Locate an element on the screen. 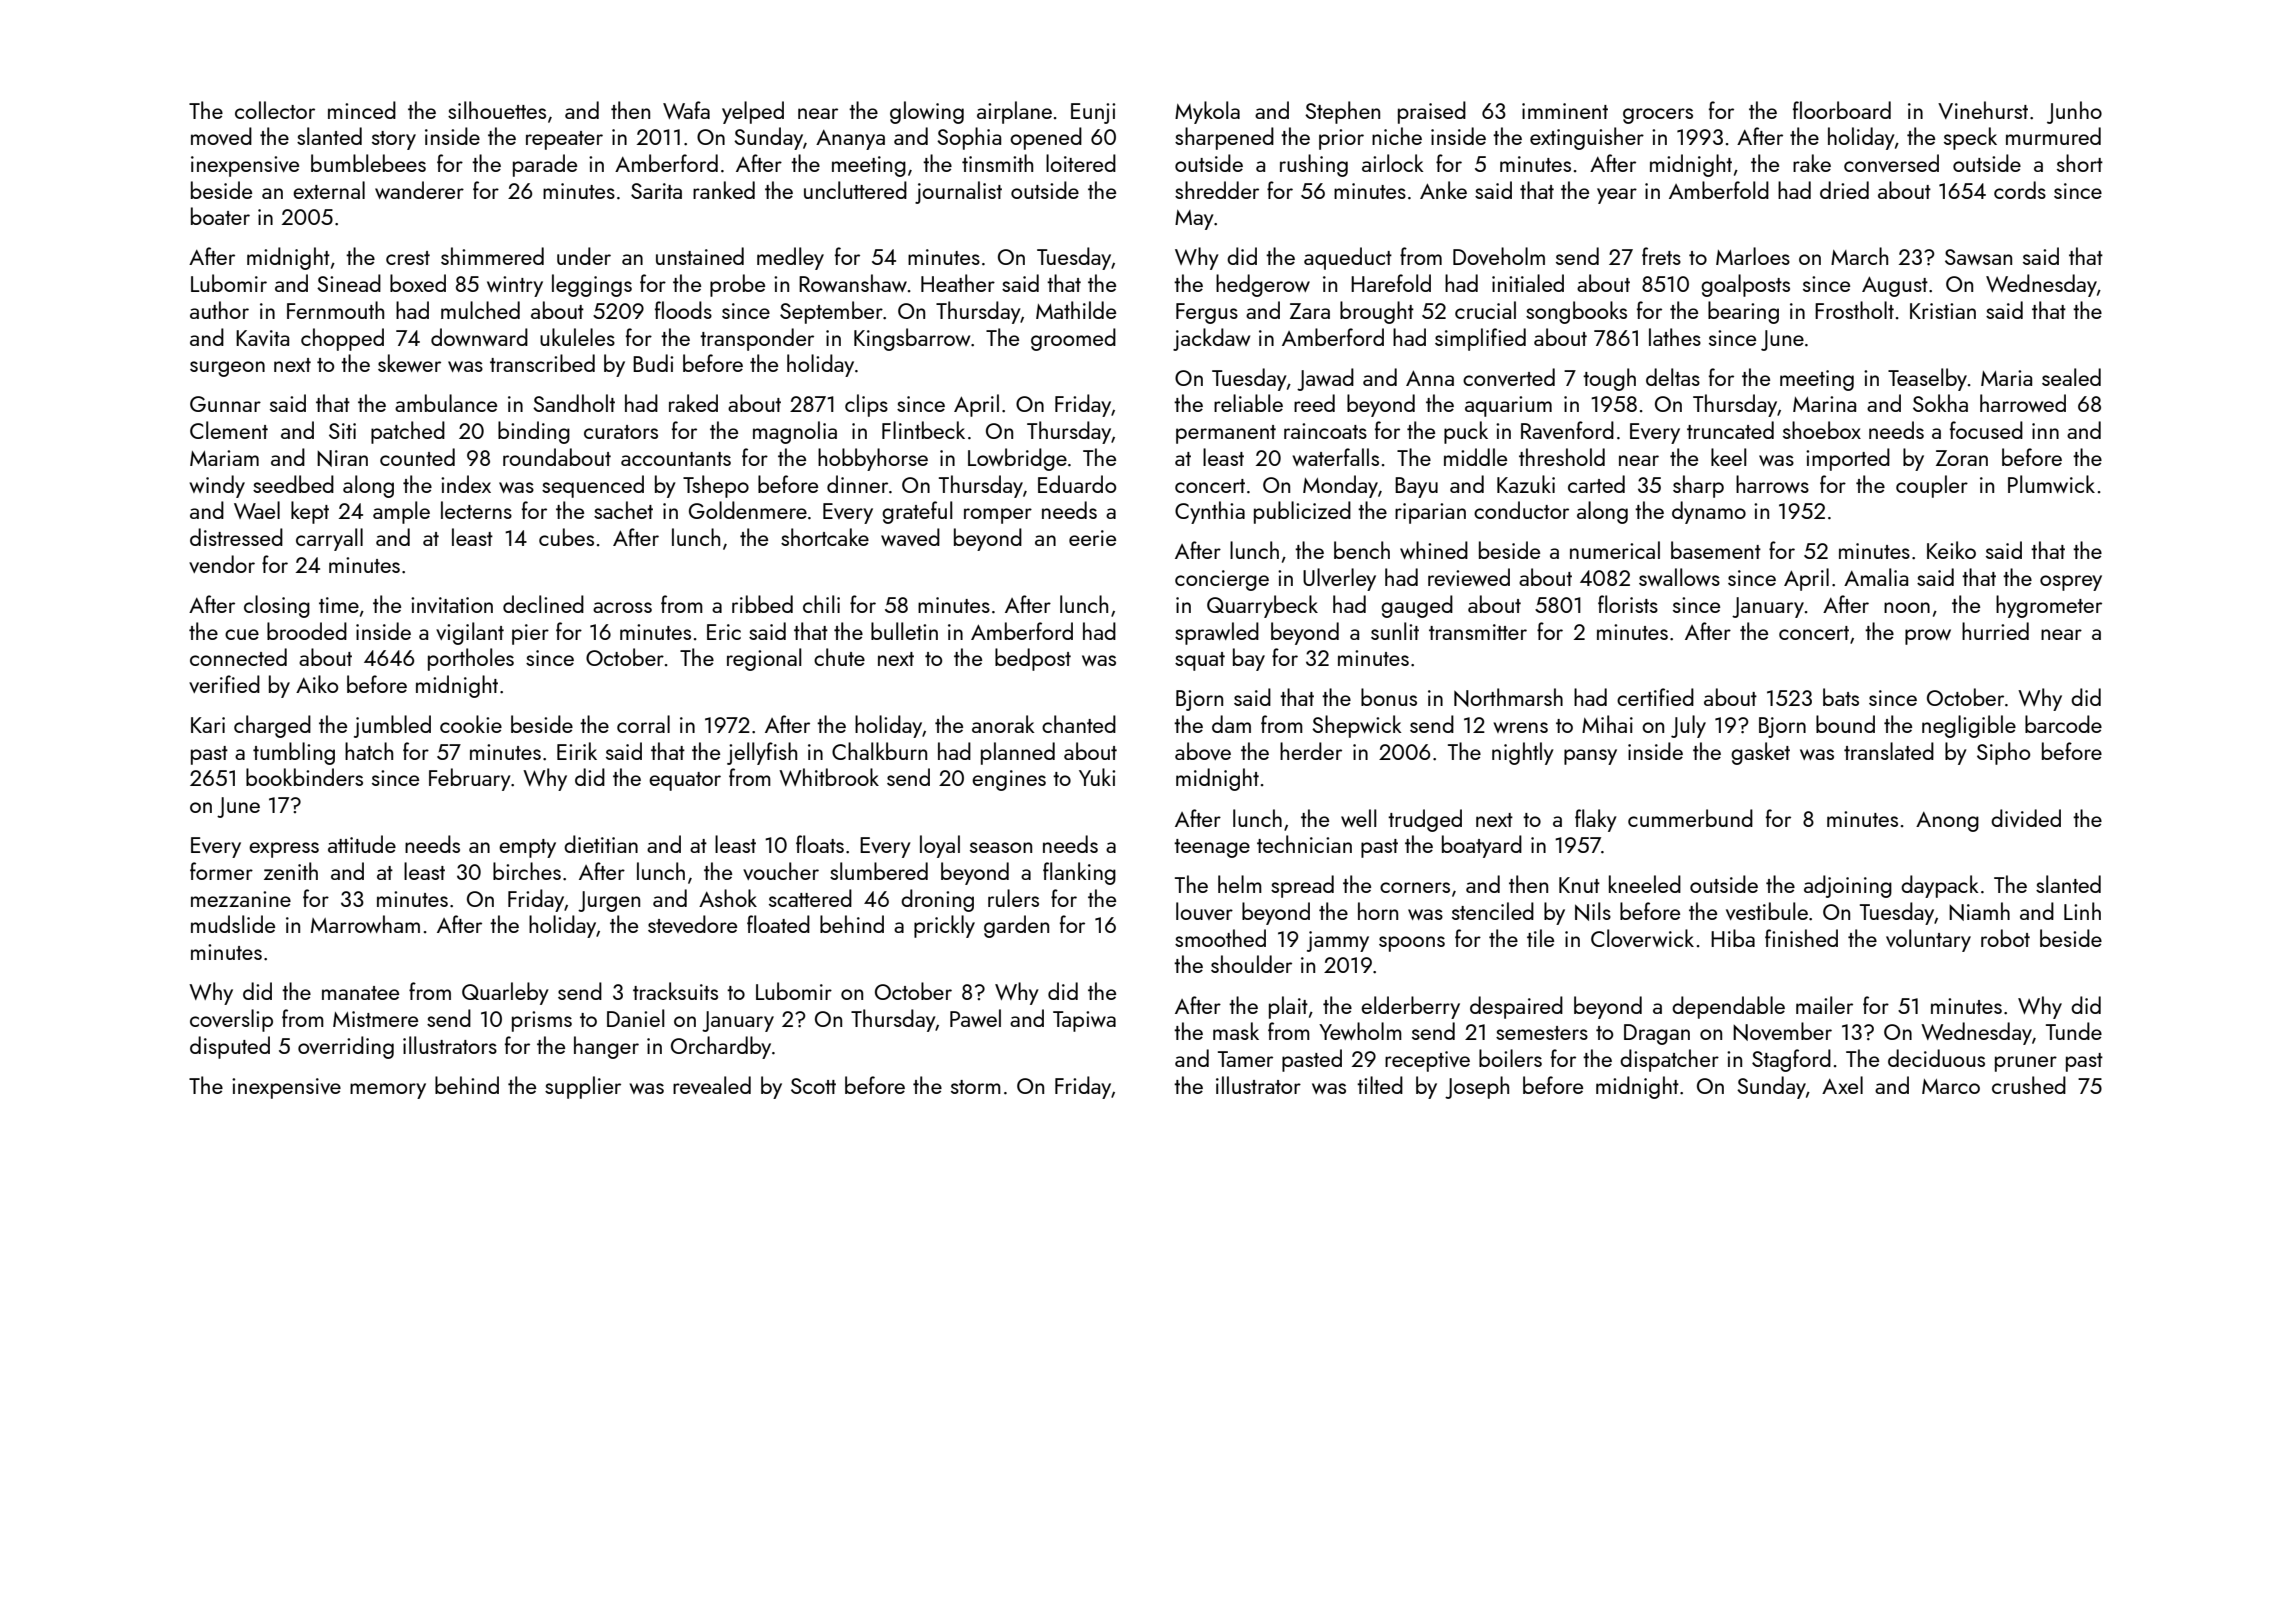  story is located at coordinates (394, 140).
